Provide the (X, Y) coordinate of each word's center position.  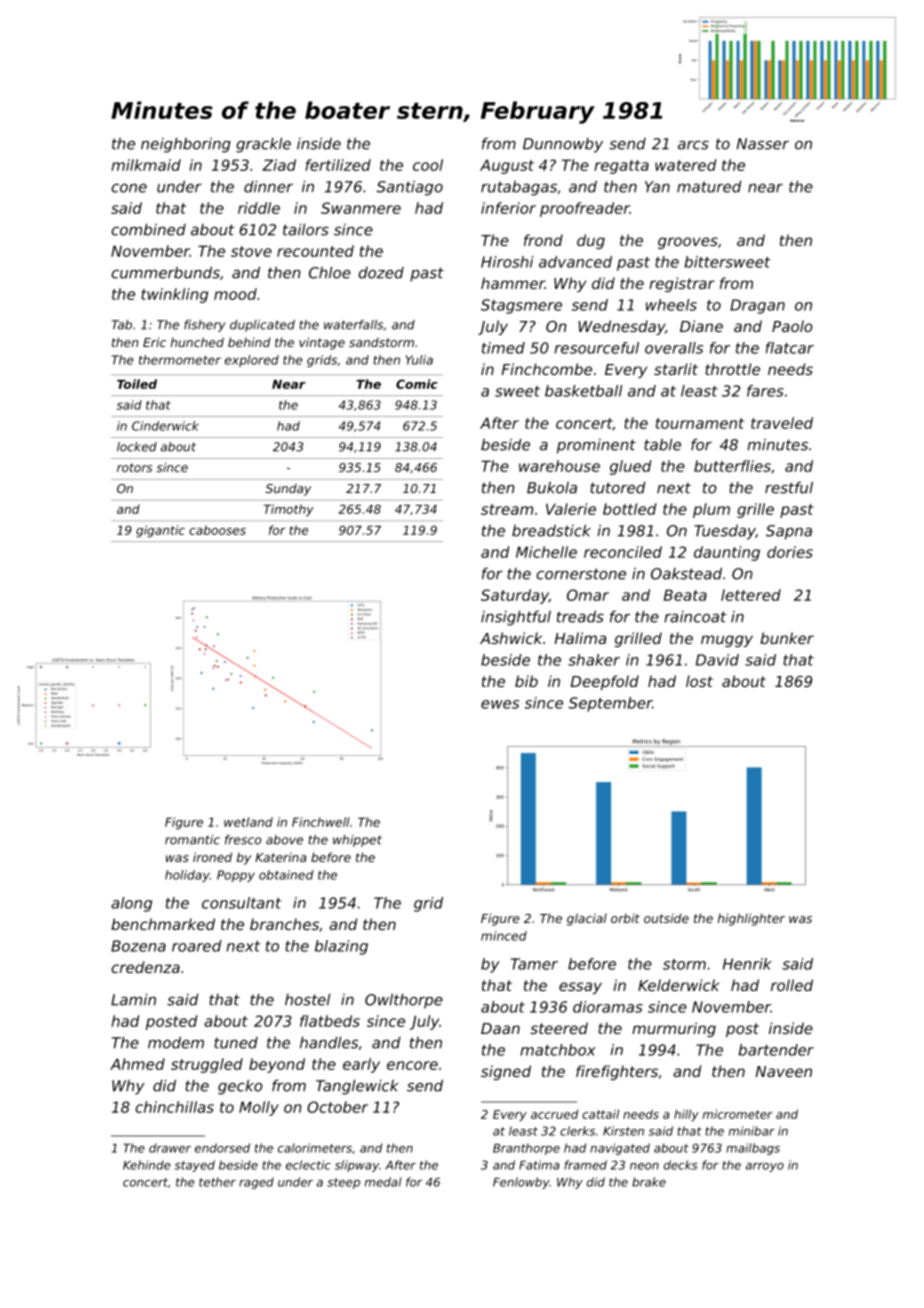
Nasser (763, 144)
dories (790, 552)
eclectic (308, 1165)
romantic (192, 840)
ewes (500, 704)
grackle (263, 145)
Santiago (409, 188)
